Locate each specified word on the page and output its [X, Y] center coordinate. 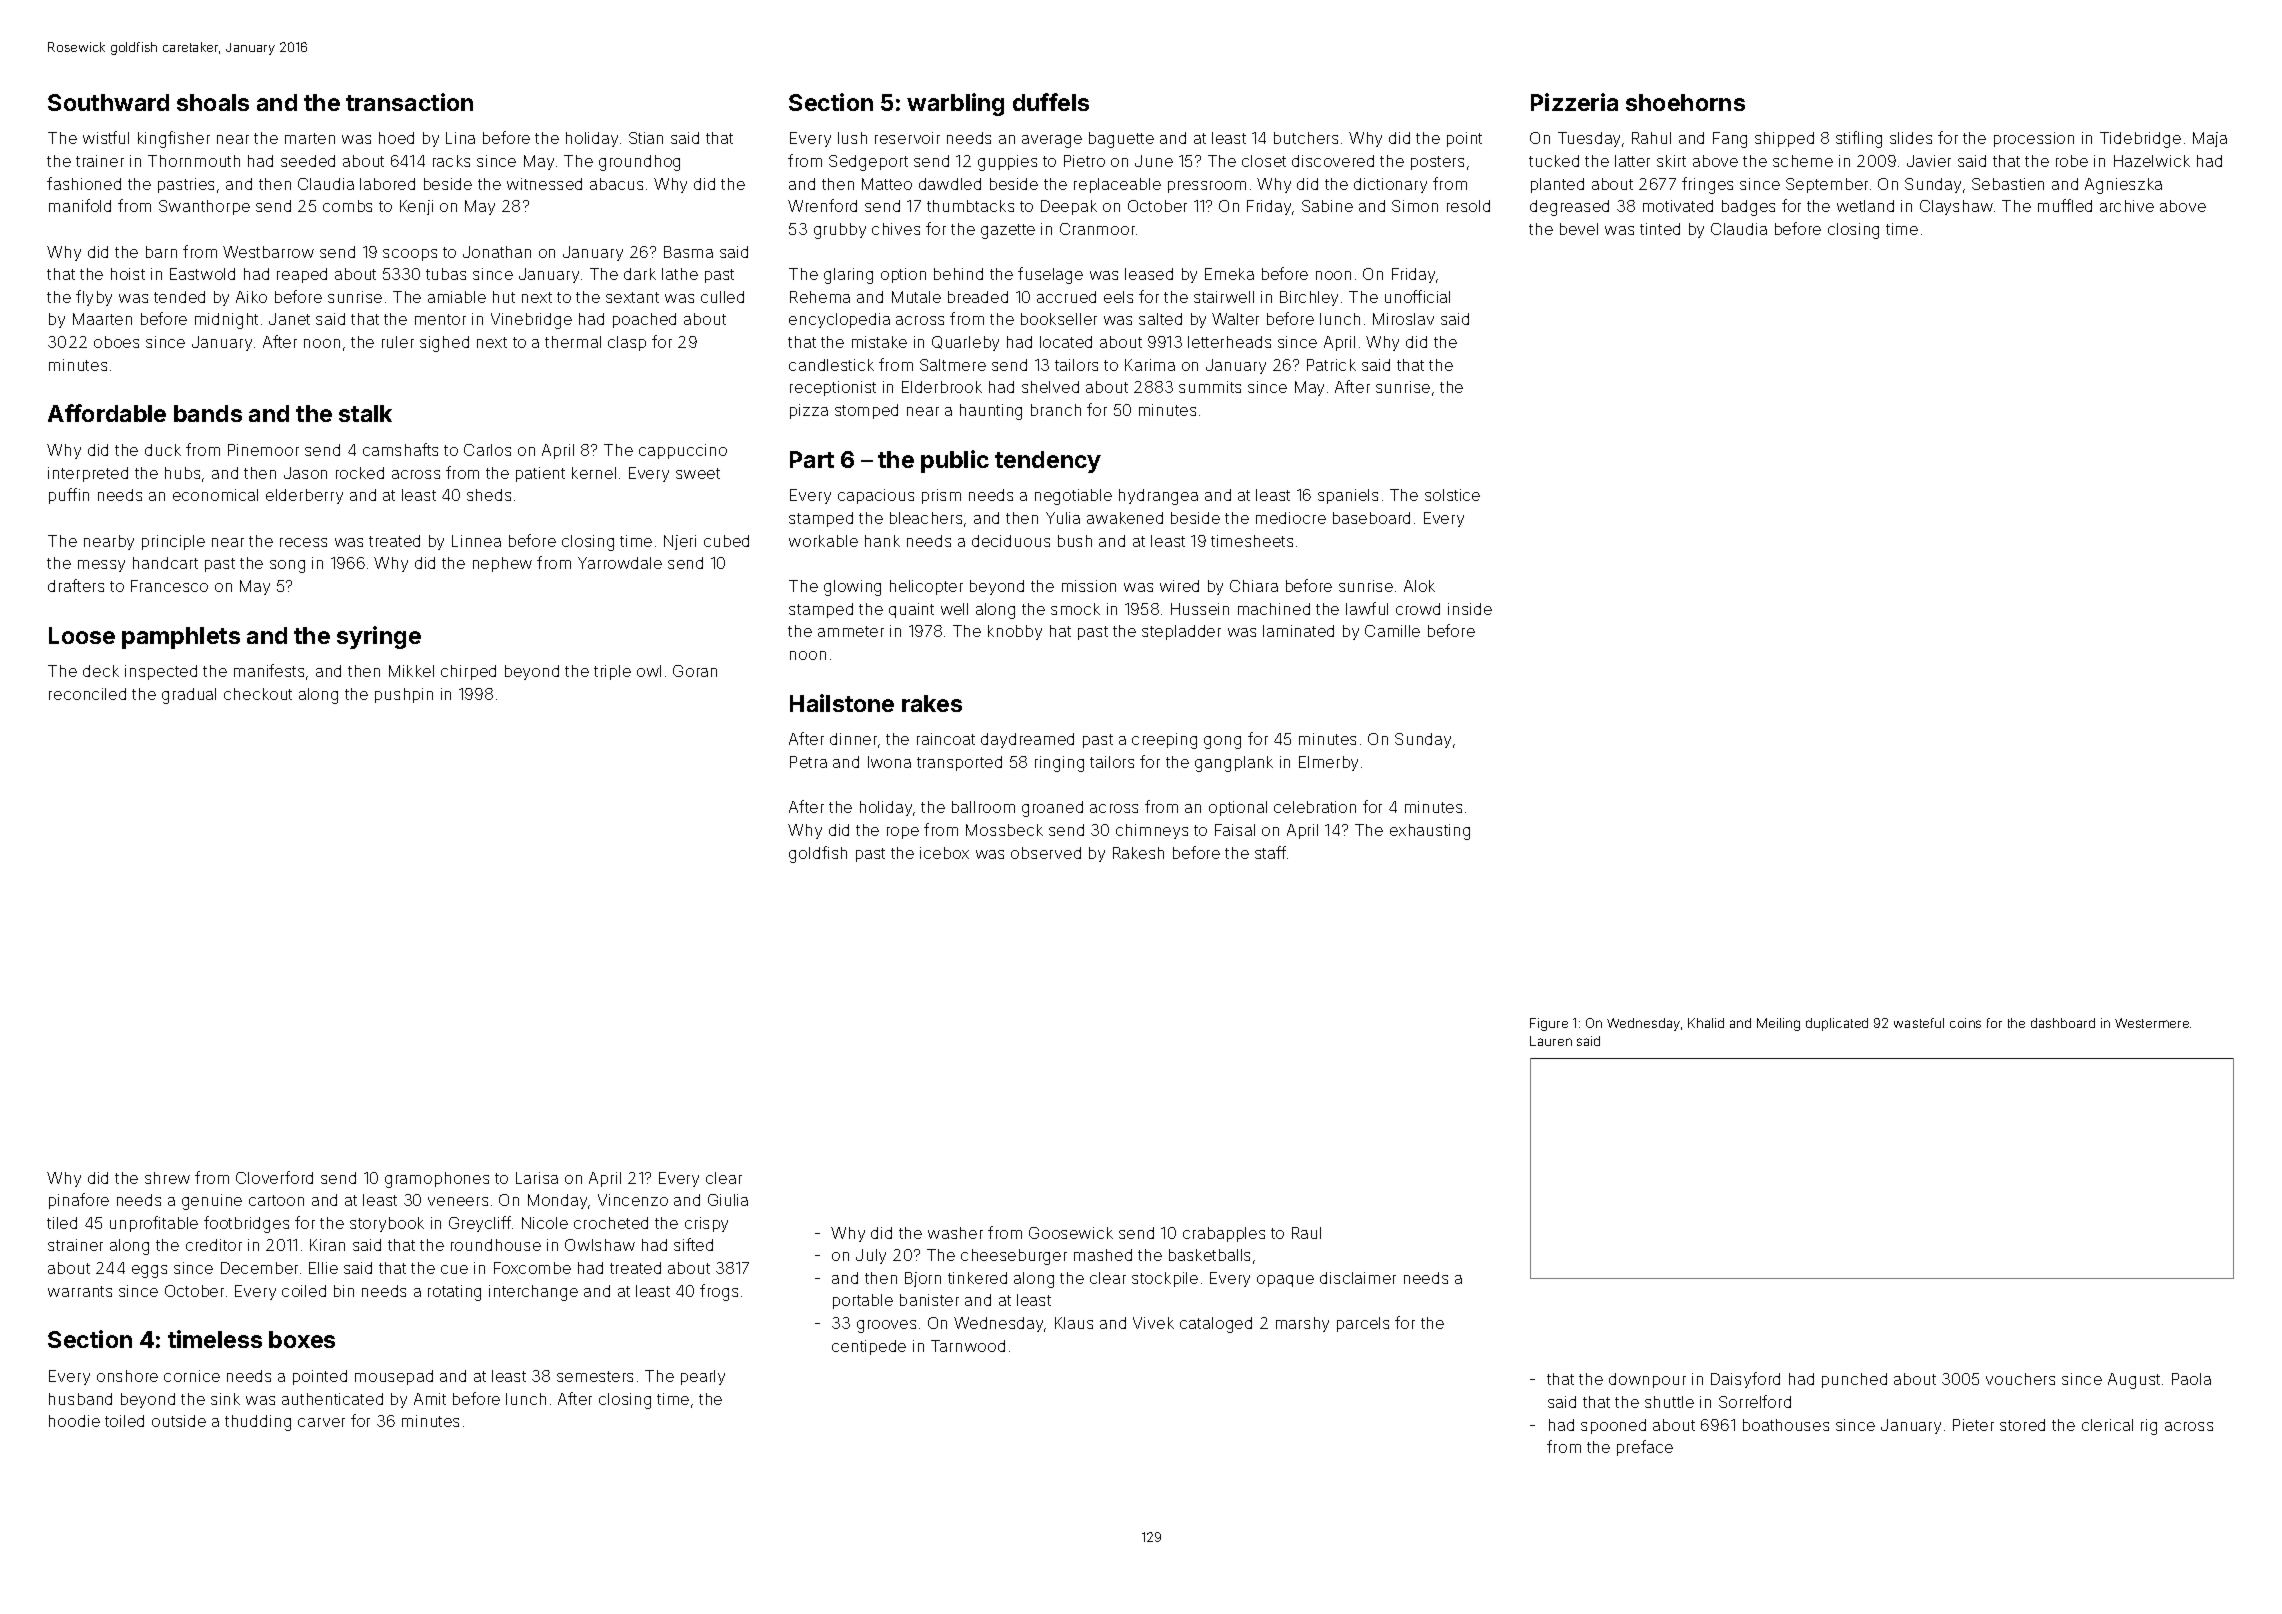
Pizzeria [1574, 102]
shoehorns [1685, 102]
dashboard [2063, 1023]
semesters [595, 1376]
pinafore [79, 1201]
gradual [189, 696]
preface [1645, 1448]
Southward [108, 102]
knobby [1015, 632]
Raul [1306, 1233]
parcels [1363, 1324]
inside [1470, 609]
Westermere [2152, 1023]
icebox [944, 853]
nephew [502, 564]
